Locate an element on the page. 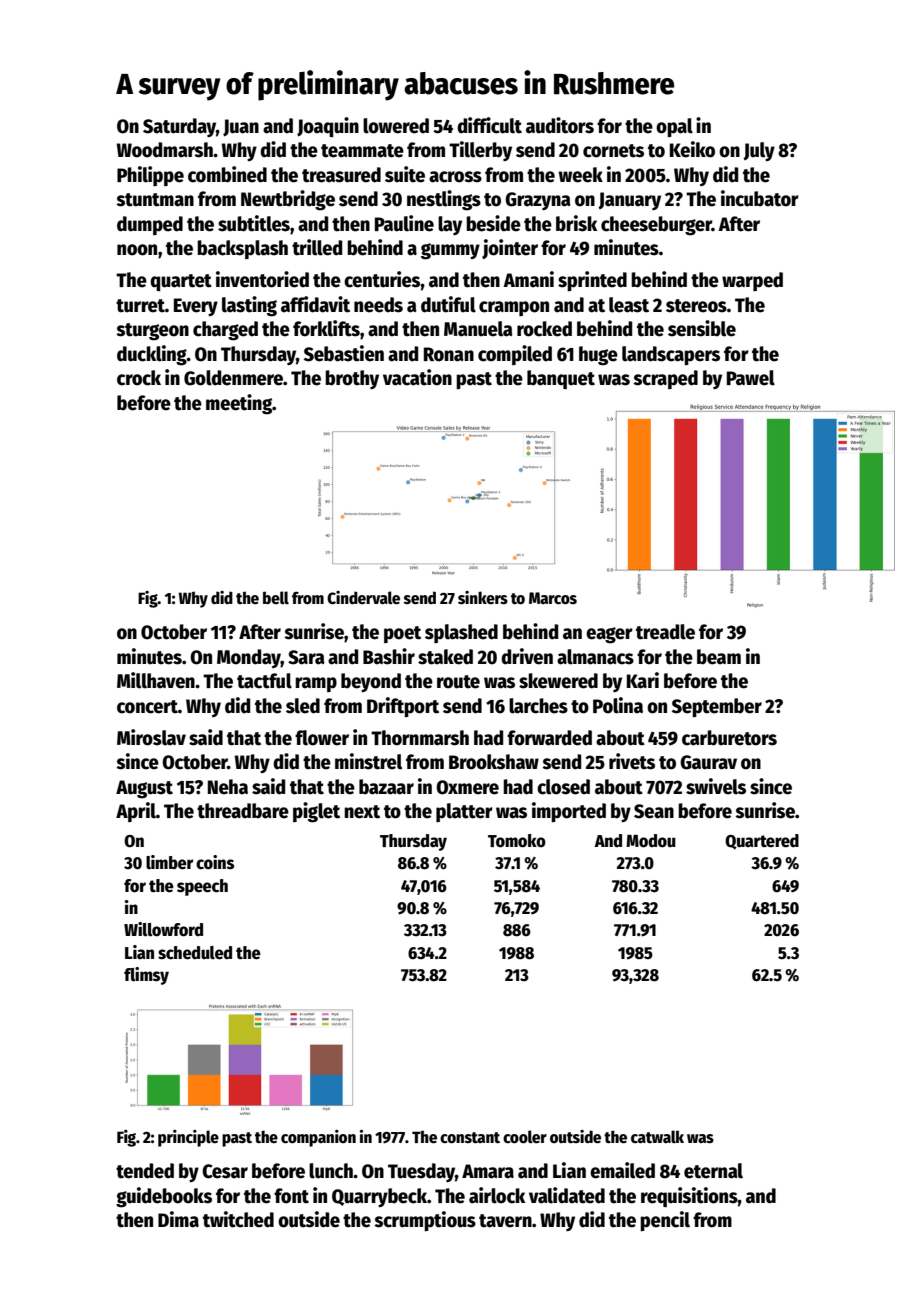 This page has width=924, height=1314. scraped is located at coordinates (665, 379).
